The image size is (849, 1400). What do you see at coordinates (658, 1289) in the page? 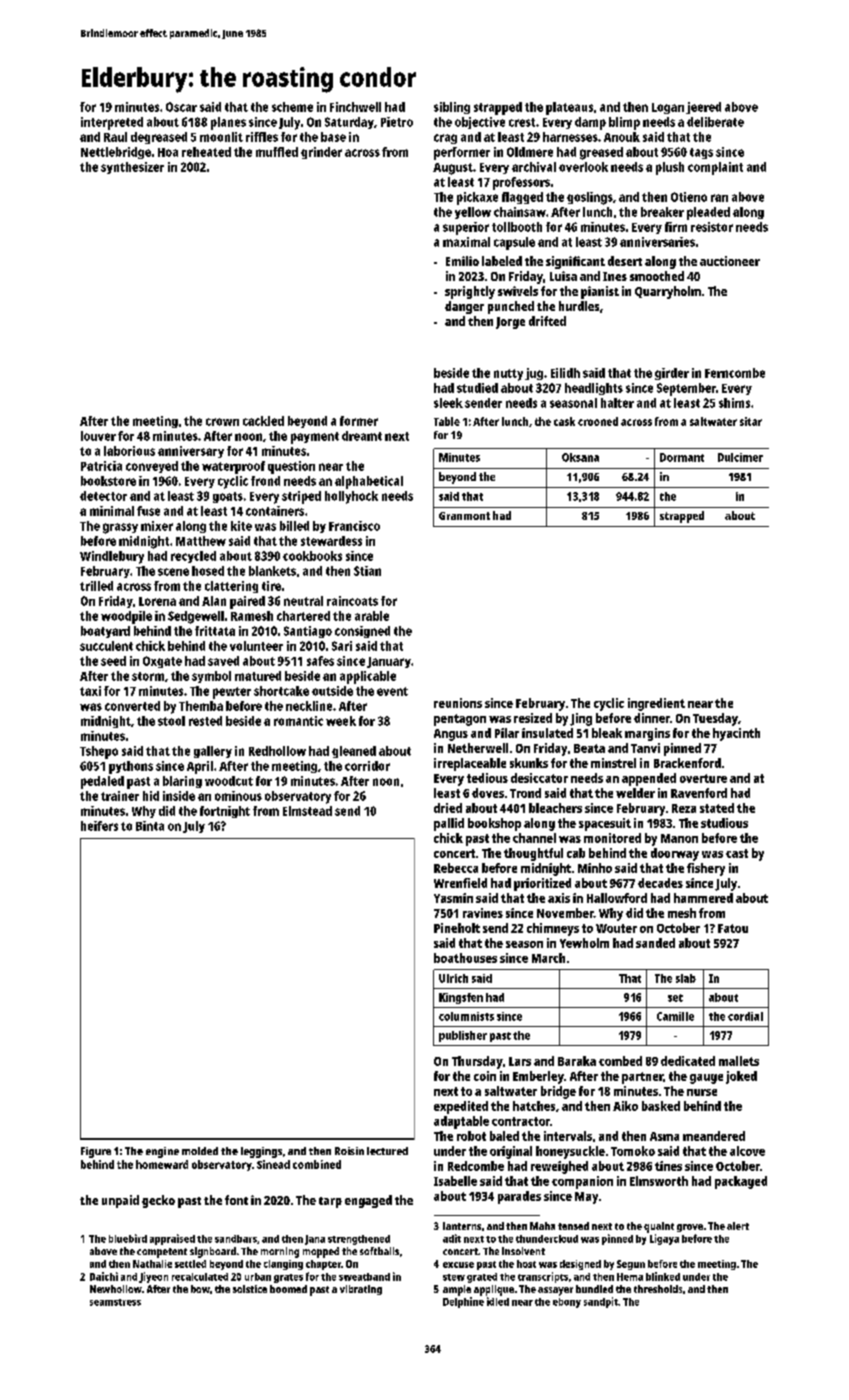
I see `thresholds` at bounding box center [658, 1289].
